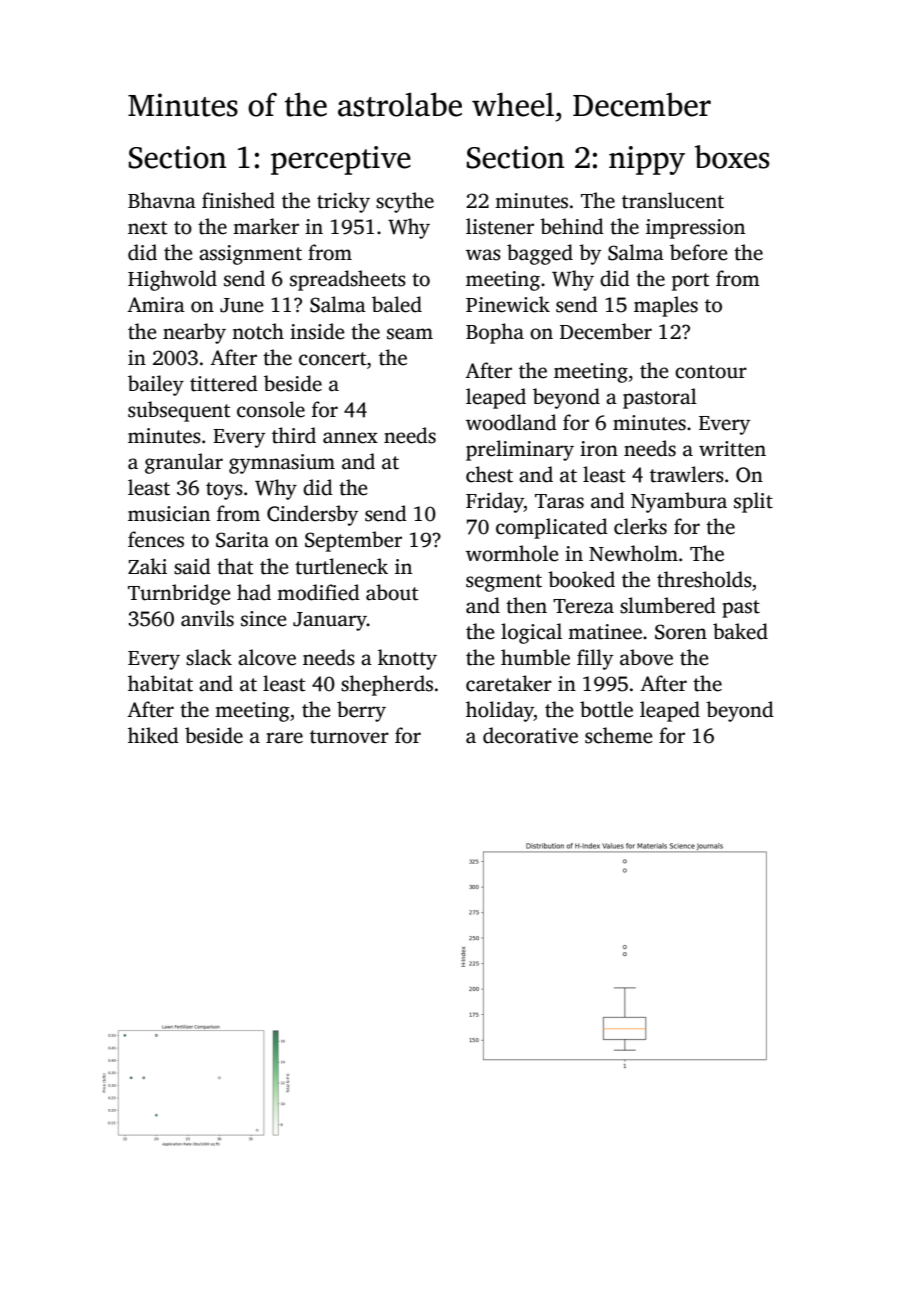 The height and width of the screenshot is (1316, 908). What do you see at coordinates (341, 566) in the screenshot?
I see `turtleneck` at bounding box center [341, 566].
